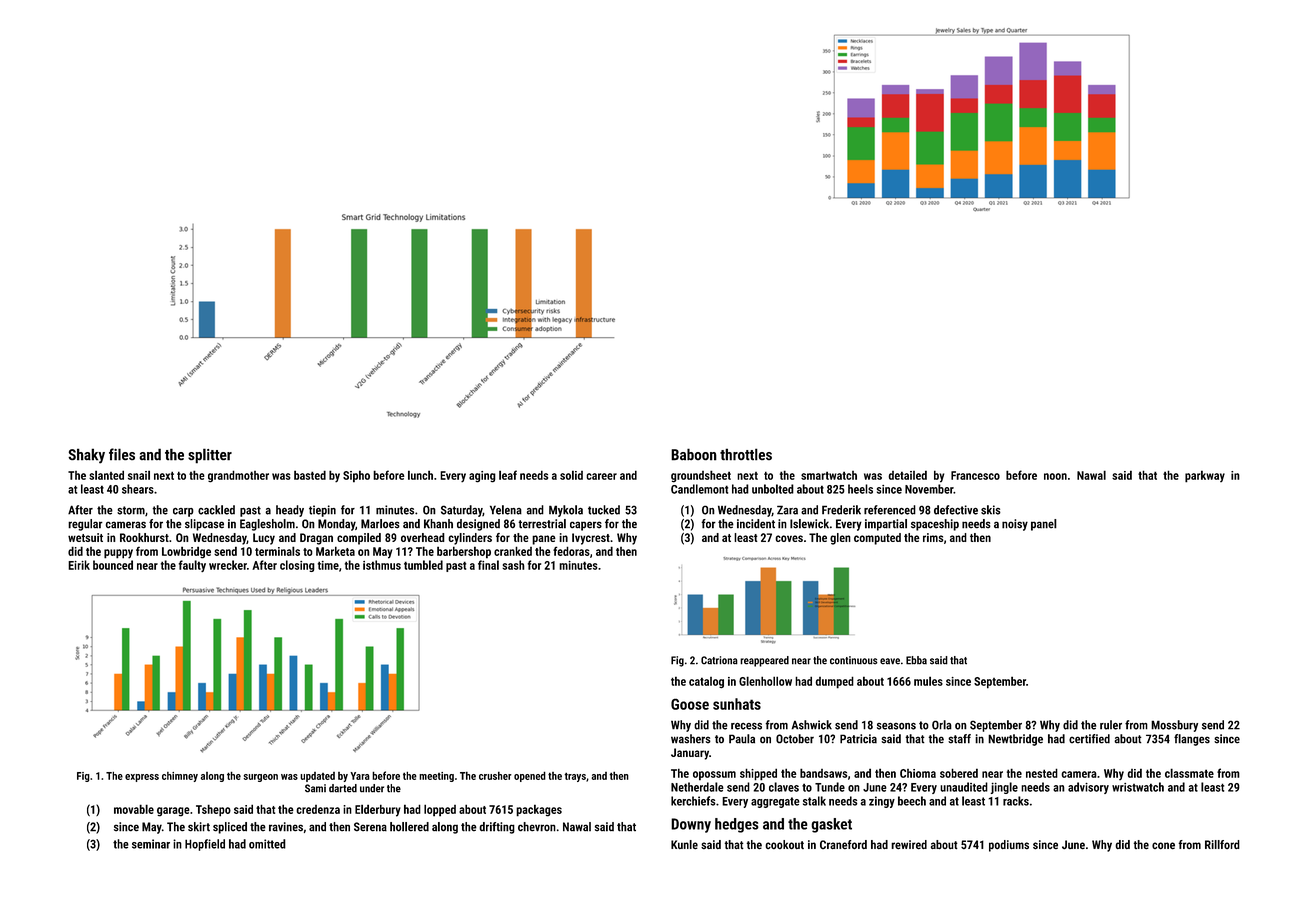 The image size is (1308, 924). What do you see at coordinates (933, 537) in the document?
I see `rims` at bounding box center [933, 537].
